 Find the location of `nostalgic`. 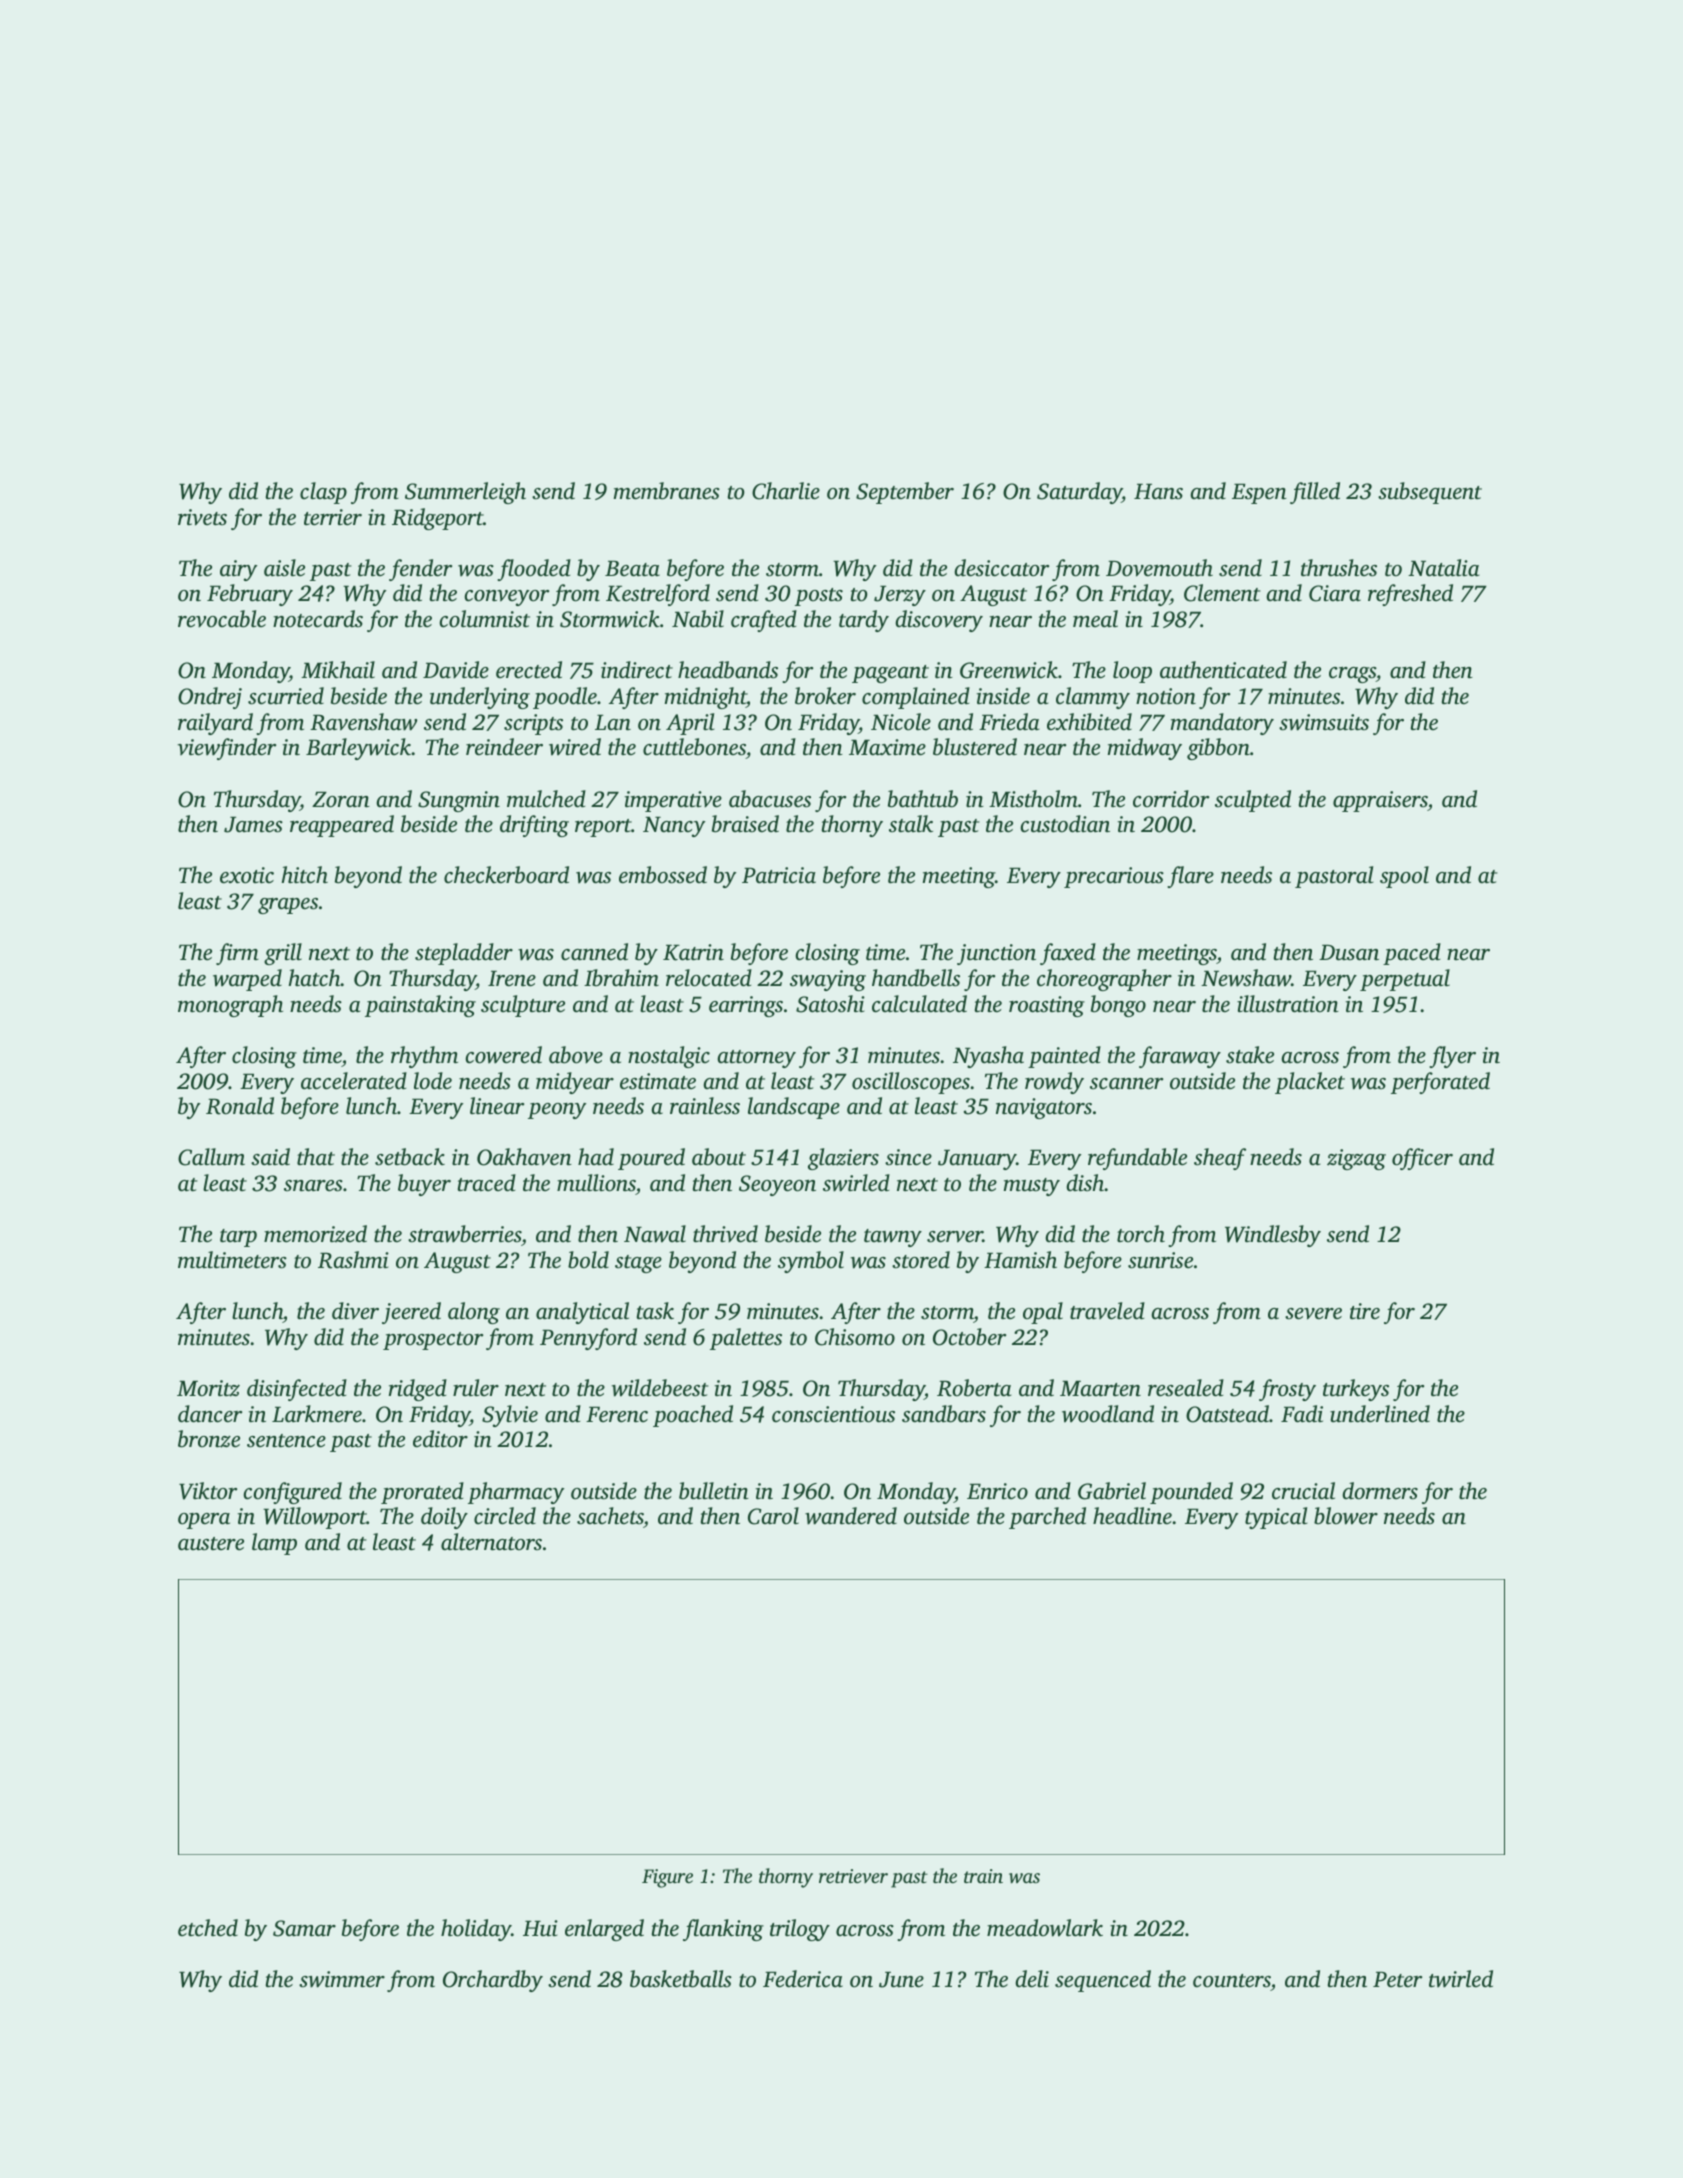

nostalgic is located at coordinates (669, 1057).
